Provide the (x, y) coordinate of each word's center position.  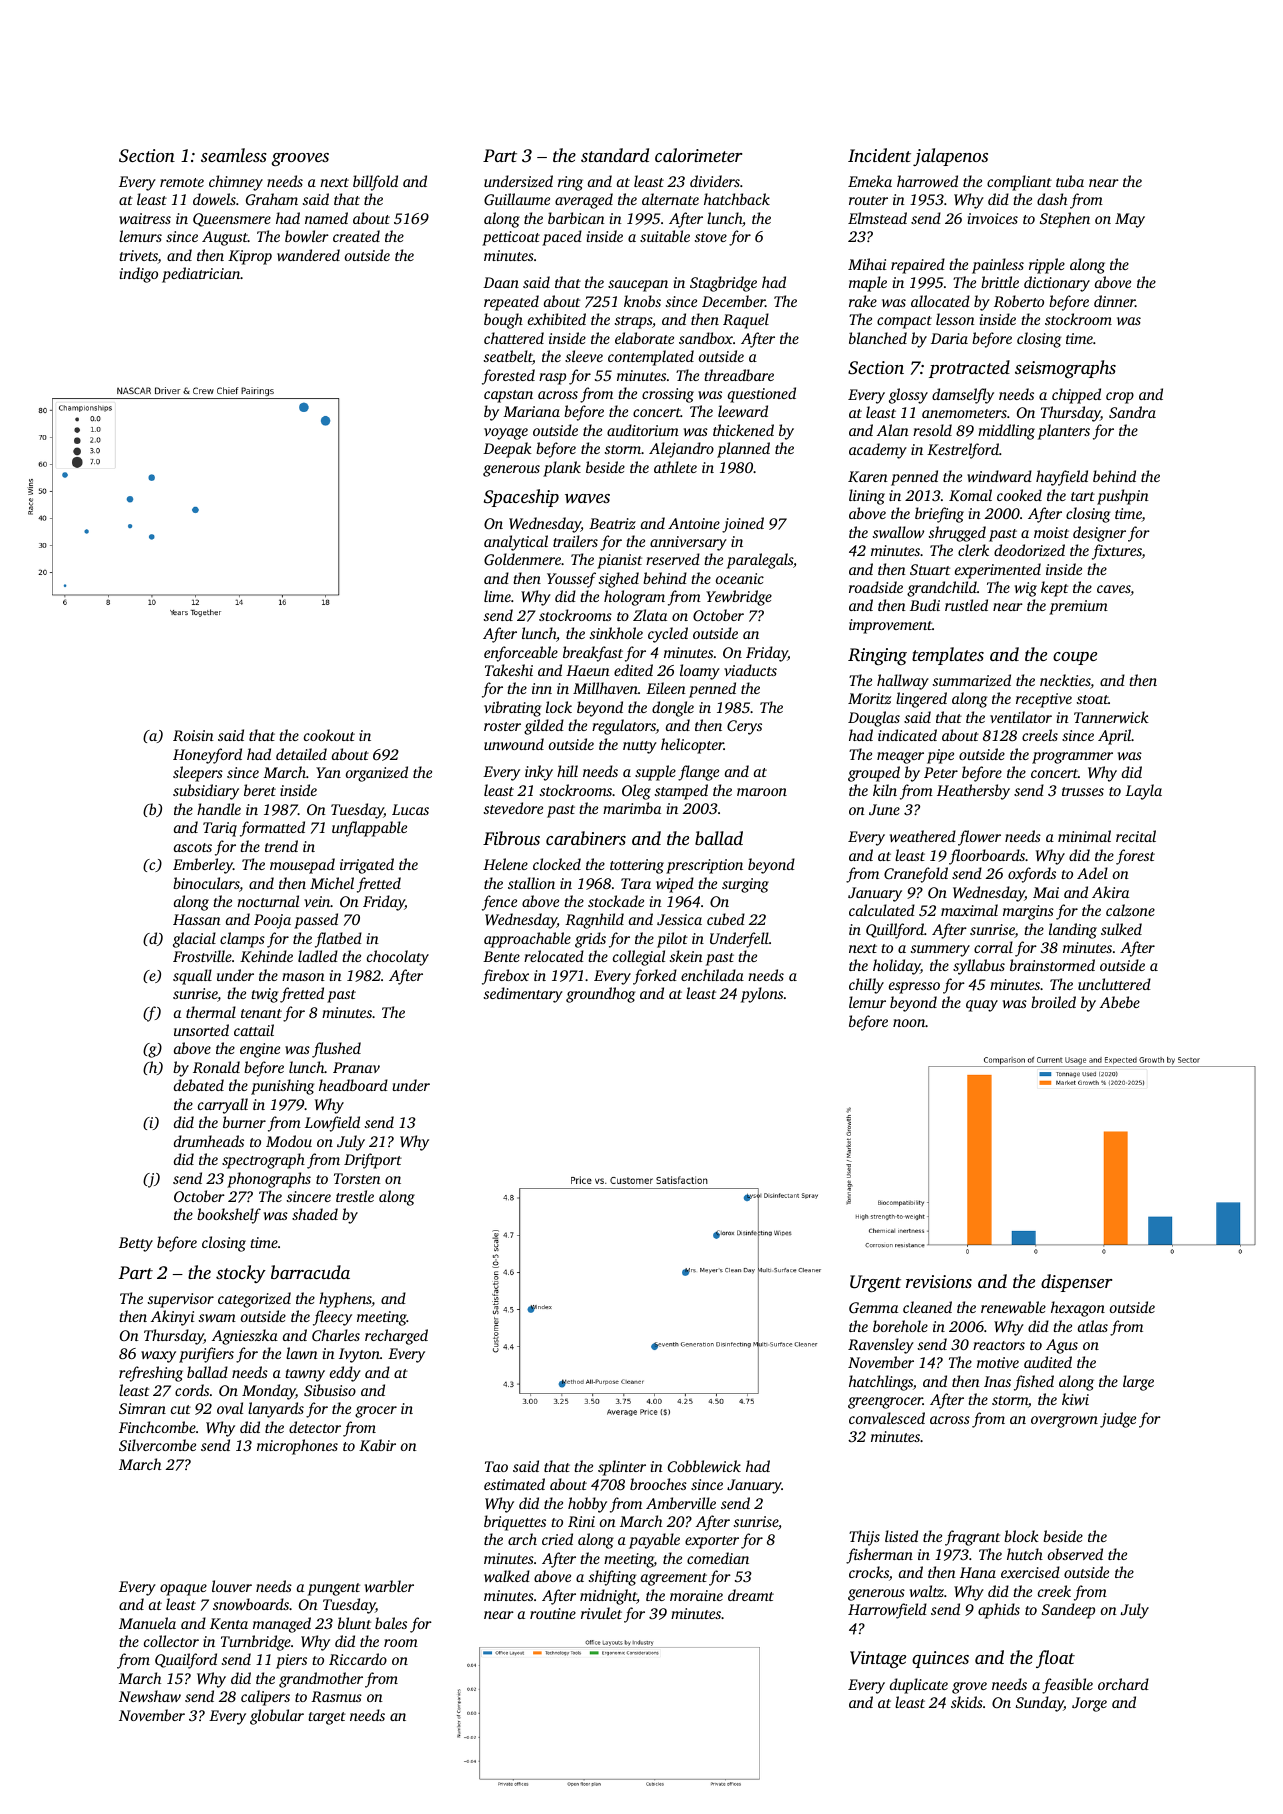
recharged (396, 1337)
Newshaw (150, 1696)
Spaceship (521, 498)
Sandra (1132, 412)
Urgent (875, 1283)
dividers (715, 181)
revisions (939, 1281)
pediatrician (201, 275)
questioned (762, 395)
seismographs (1065, 369)
